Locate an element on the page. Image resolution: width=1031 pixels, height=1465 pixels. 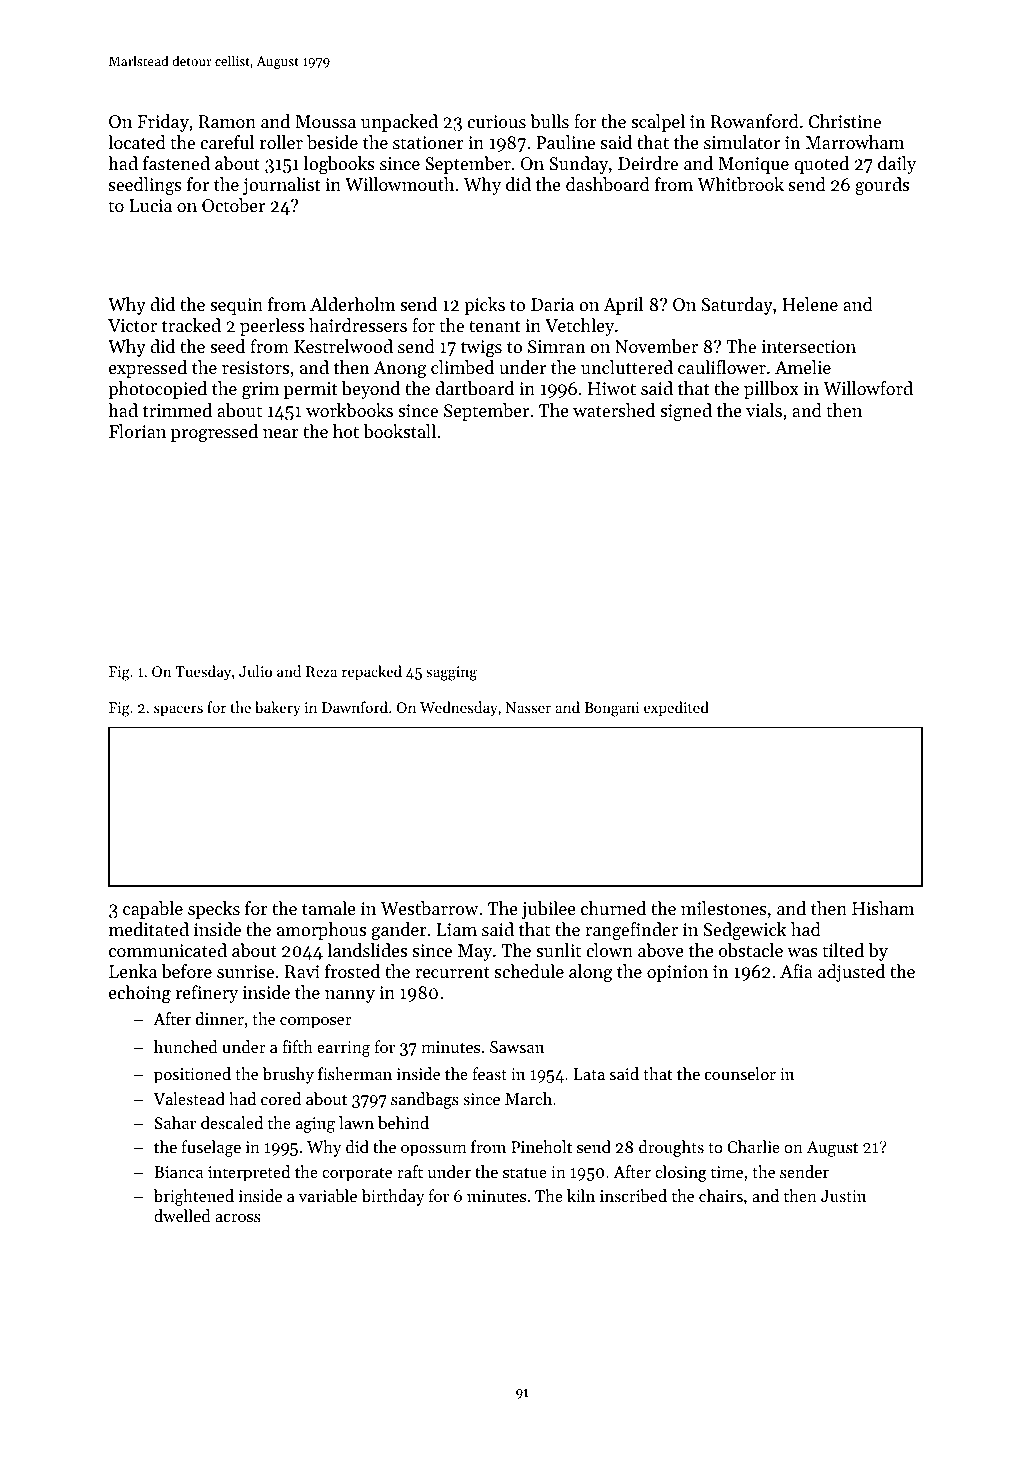
cored is located at coordinates (281, 1098).
